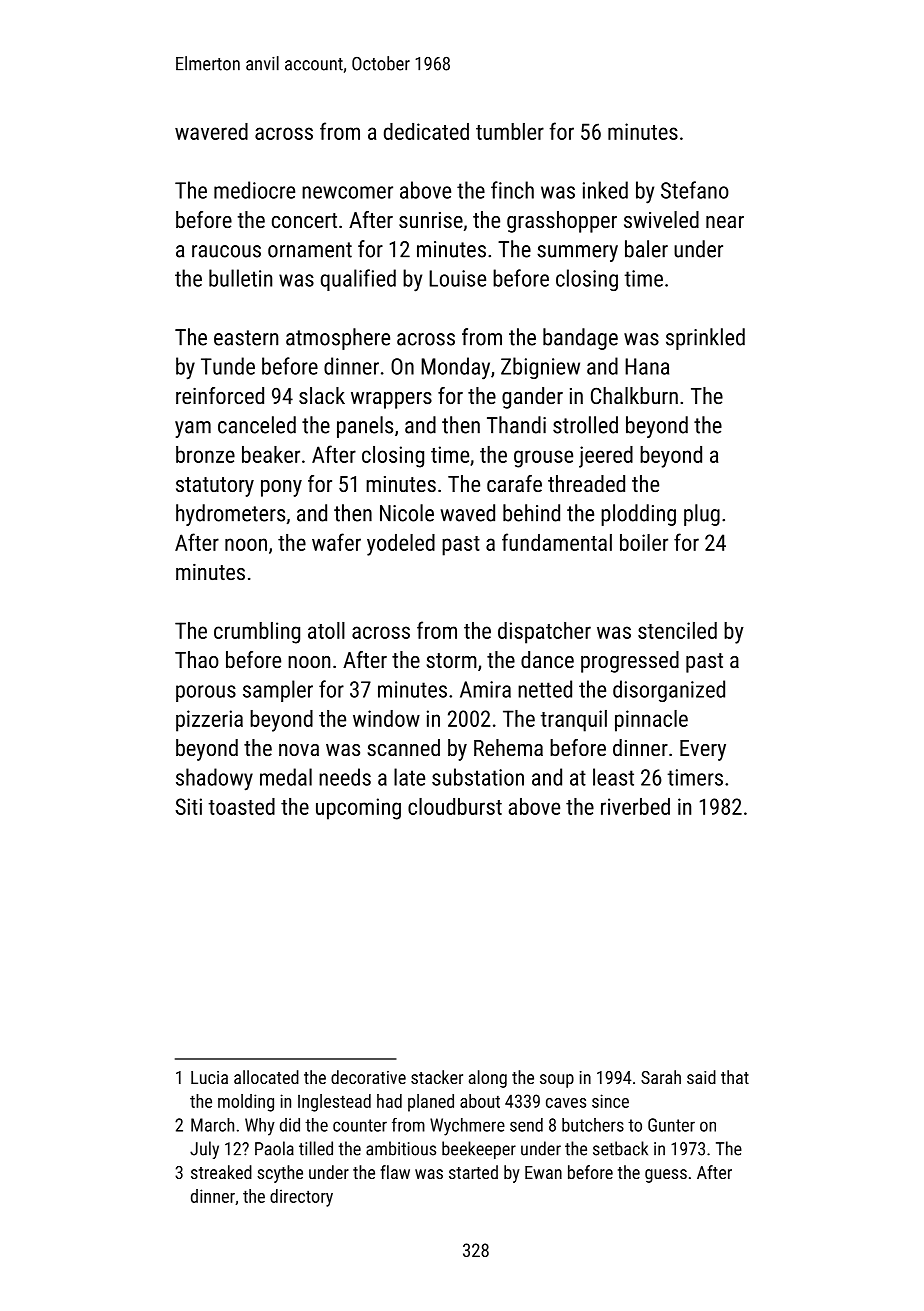 The image size is (924, 1311). Describe the element at coordinates (358, 809) in the screenshot. I see `upcoming` at that location.
